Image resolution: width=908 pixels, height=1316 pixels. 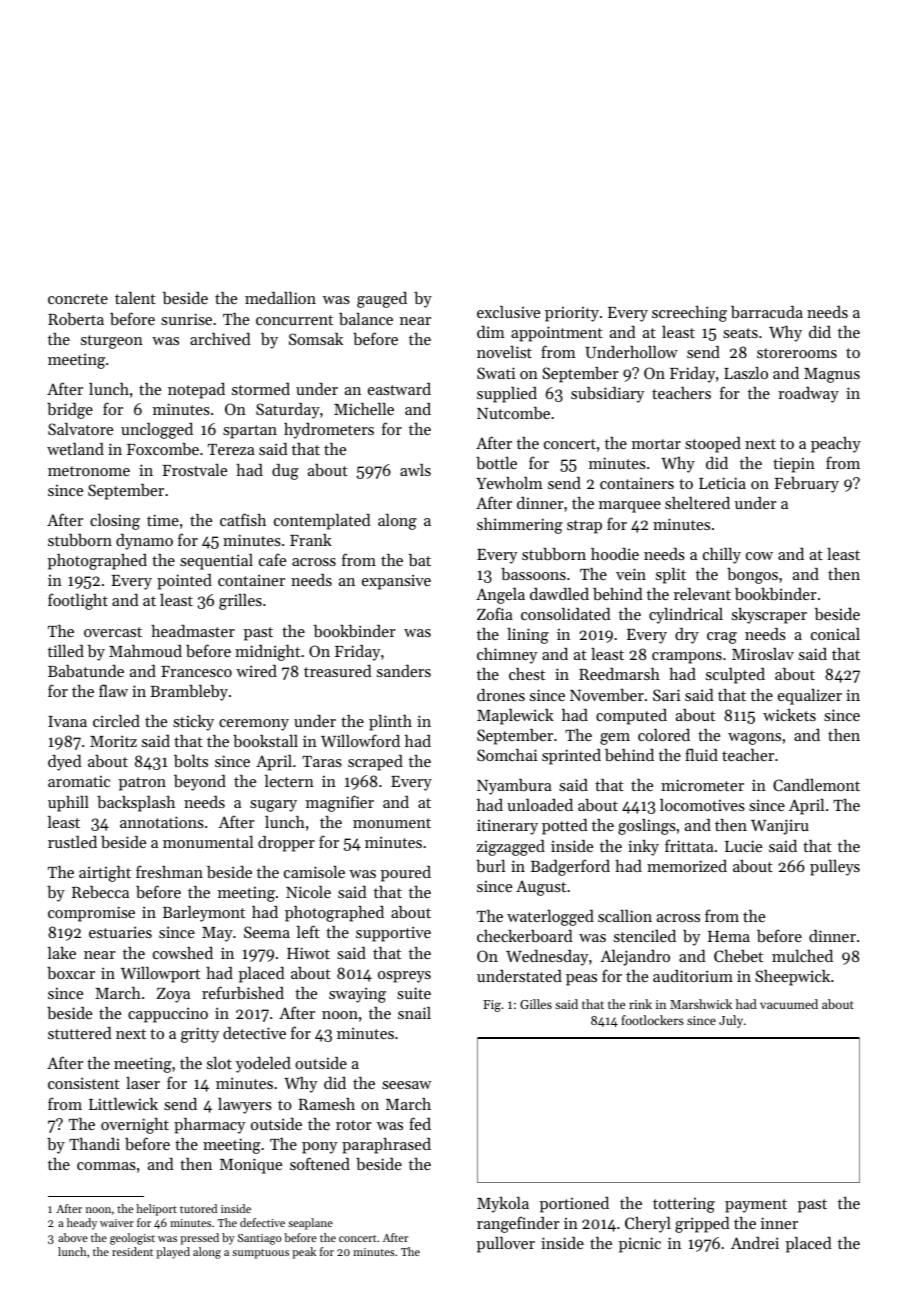 I want to click on defective, so click(x=262, y=1222).
